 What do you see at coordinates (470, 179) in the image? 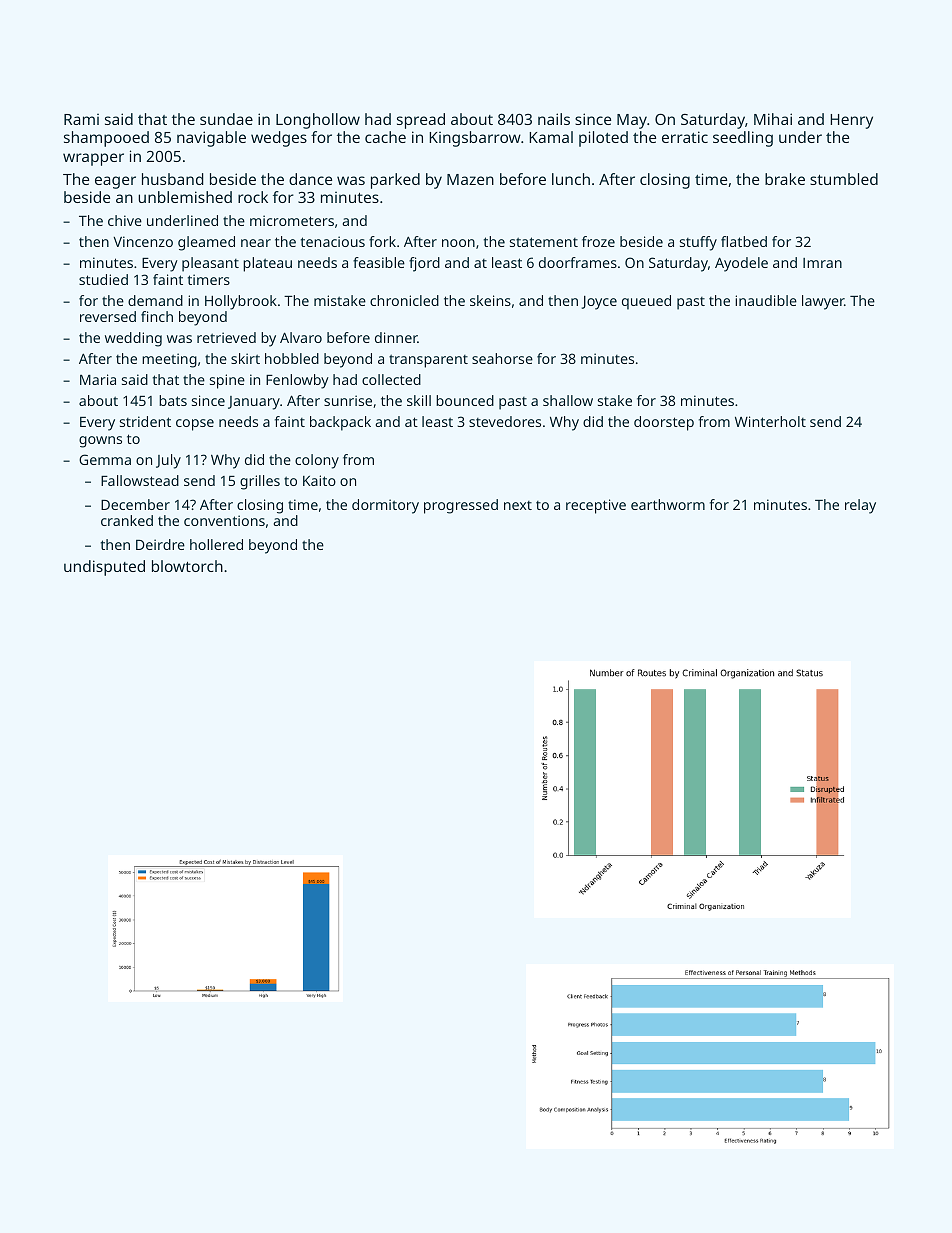
I see `Mazen` at bounding box center [470, 179].
